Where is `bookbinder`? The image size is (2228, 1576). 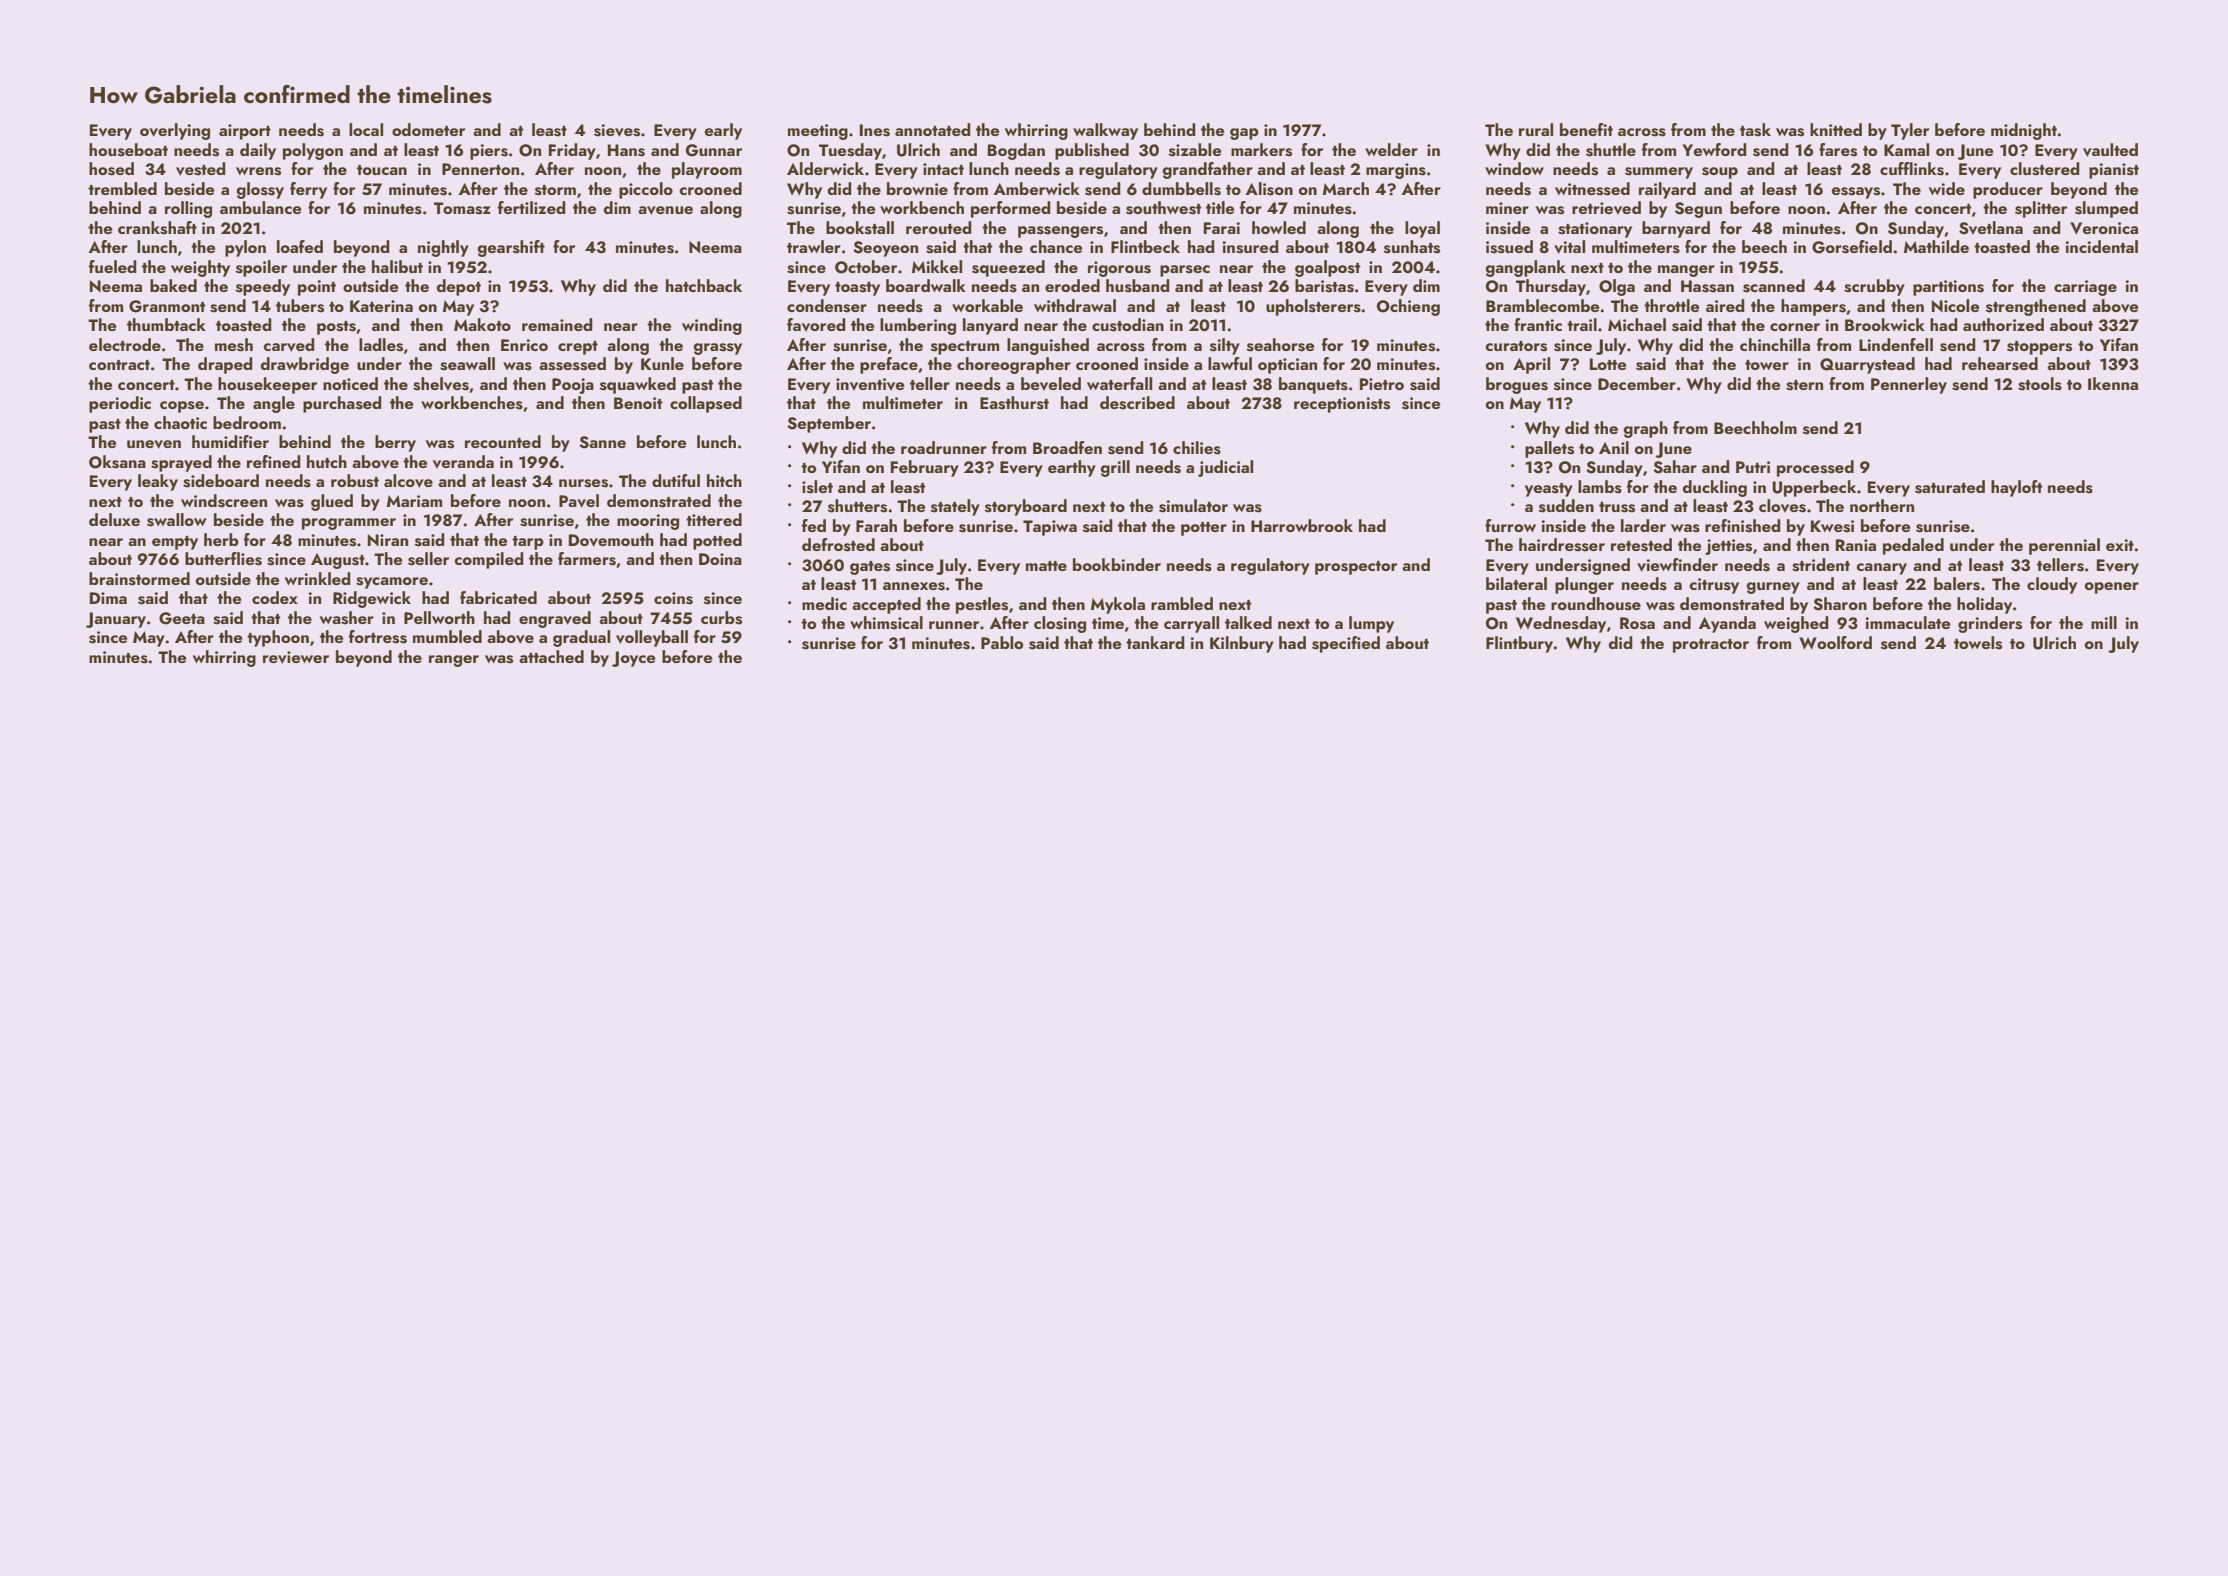 bookbinder is located at coordinates (1117, 564).
